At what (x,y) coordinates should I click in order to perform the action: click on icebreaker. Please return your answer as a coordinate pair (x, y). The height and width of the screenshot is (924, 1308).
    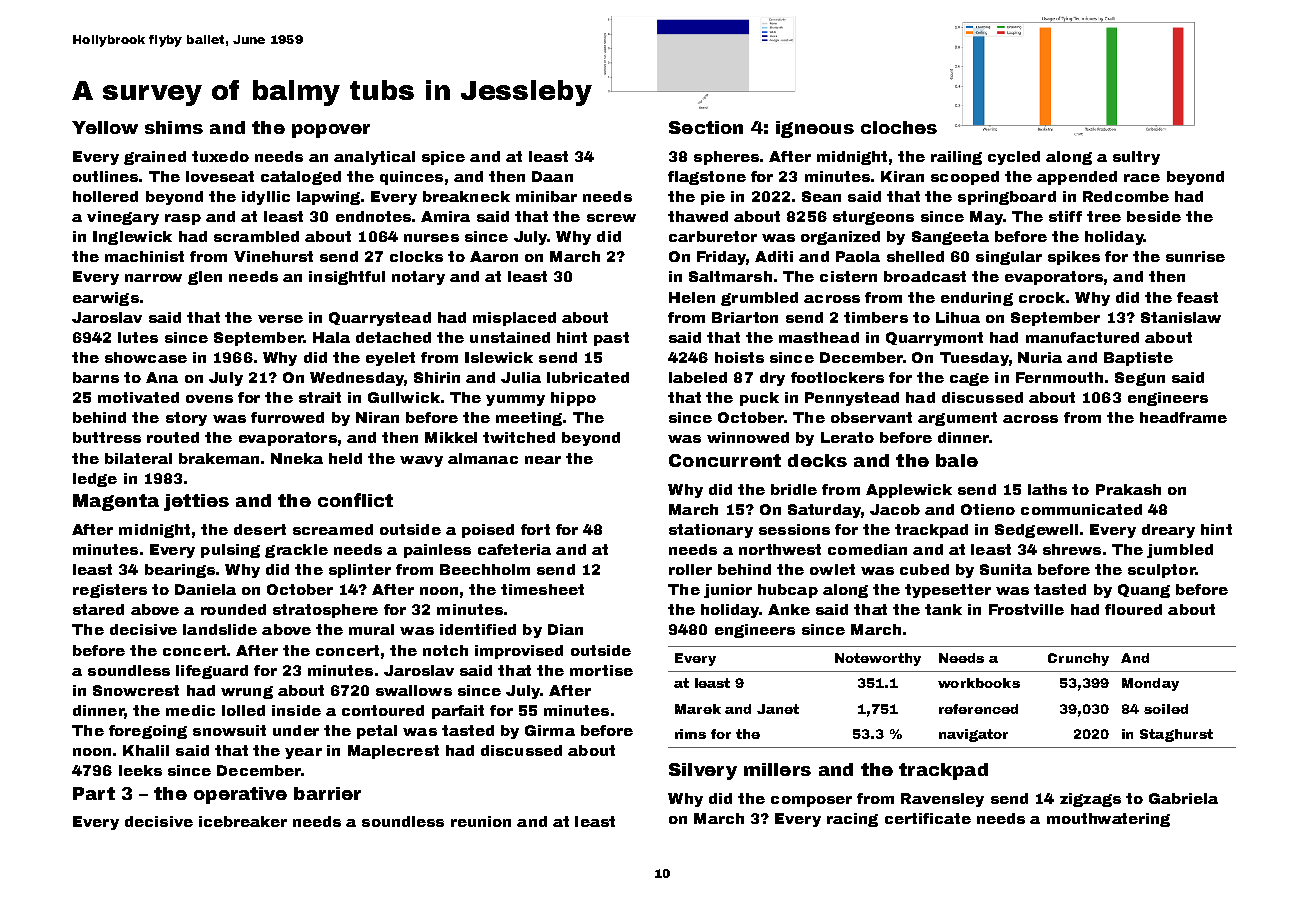
    Looking at the image, I should click on (243, 821).
